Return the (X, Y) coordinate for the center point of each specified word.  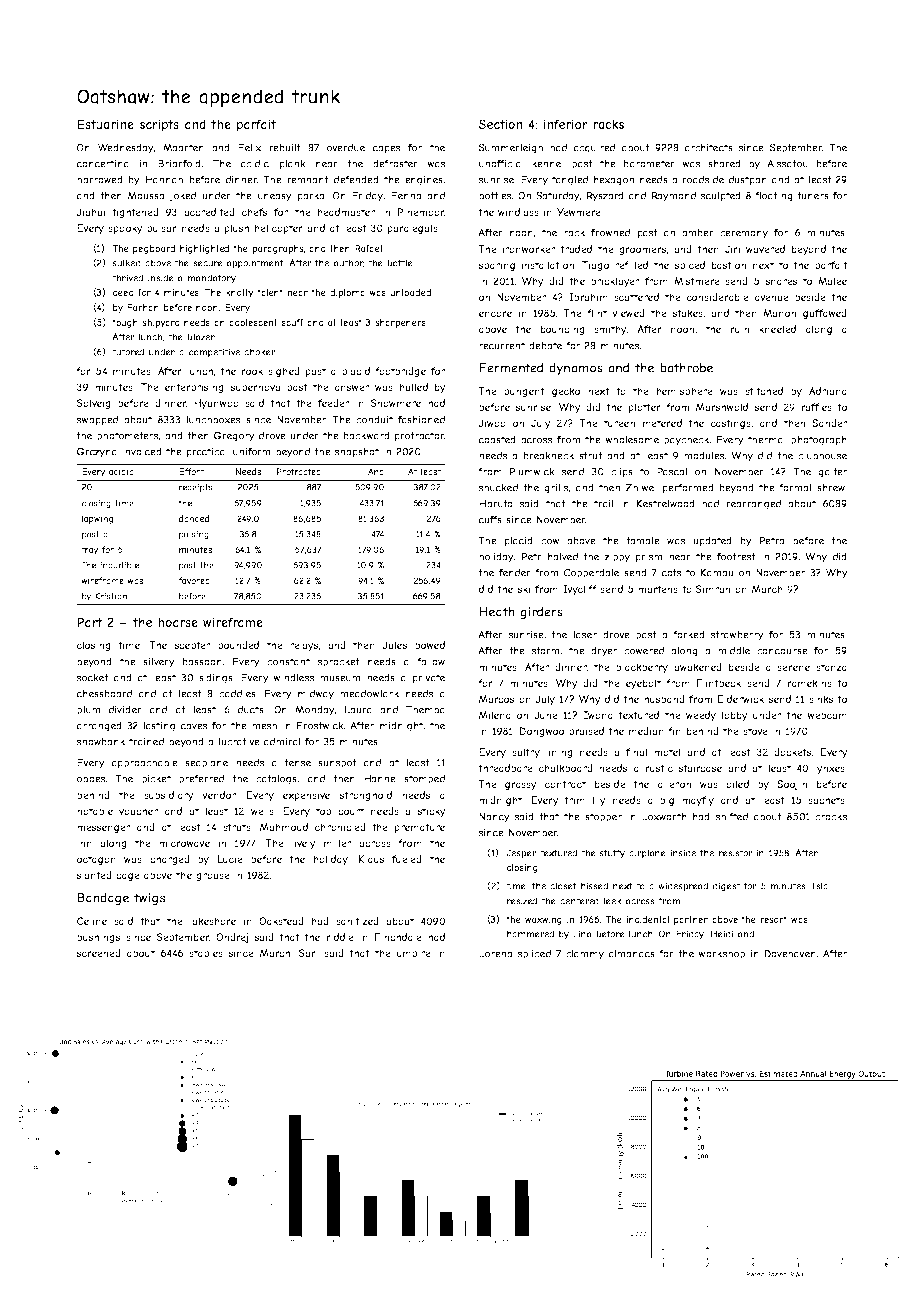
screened (99, 953)
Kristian (111, 596)
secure (208, 264)
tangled (570, 180)
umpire (414, 954)
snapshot (357, 453)
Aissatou (787, 163)
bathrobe (686, 368)
